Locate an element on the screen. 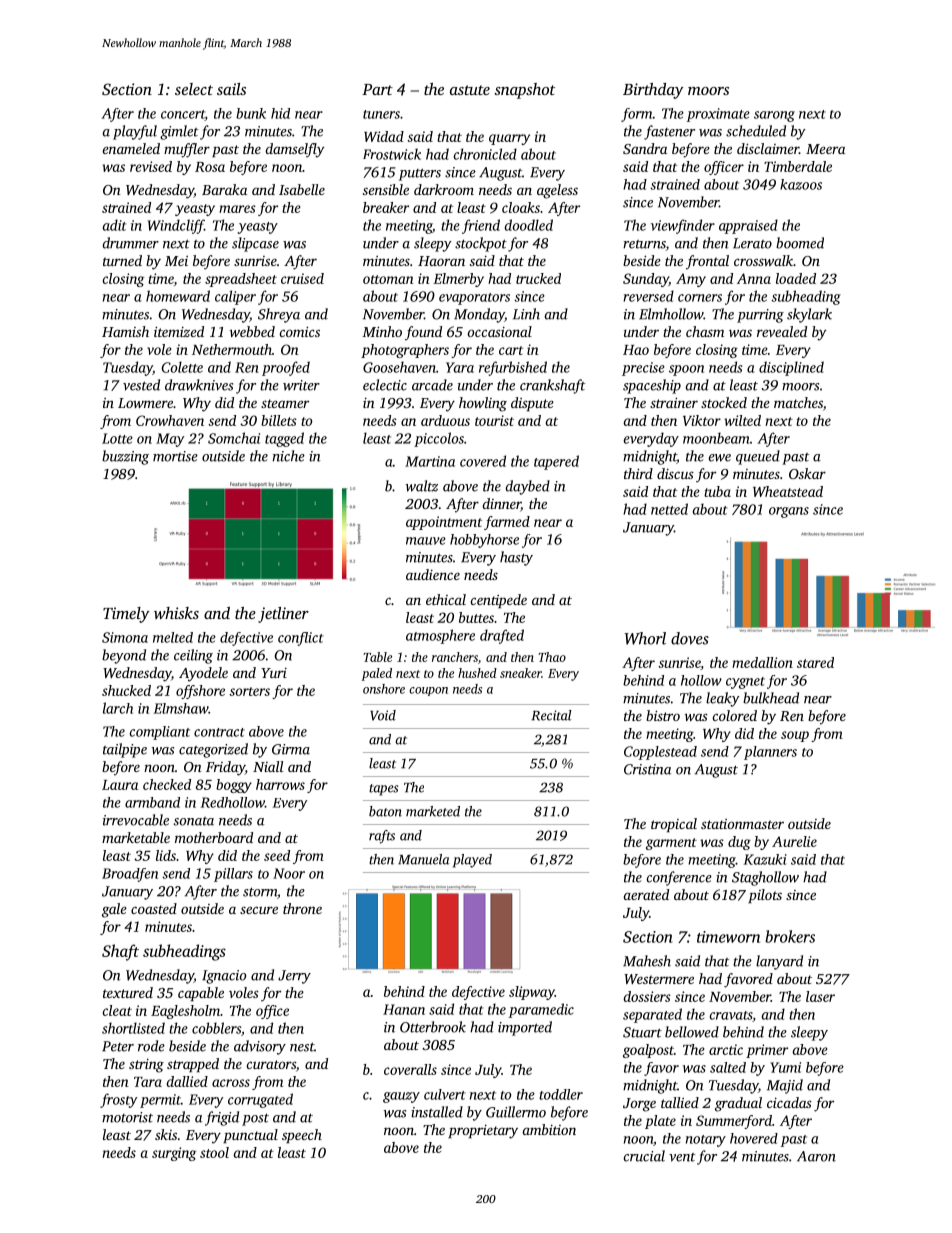  Birthday is located at coordinates (653, 91).
